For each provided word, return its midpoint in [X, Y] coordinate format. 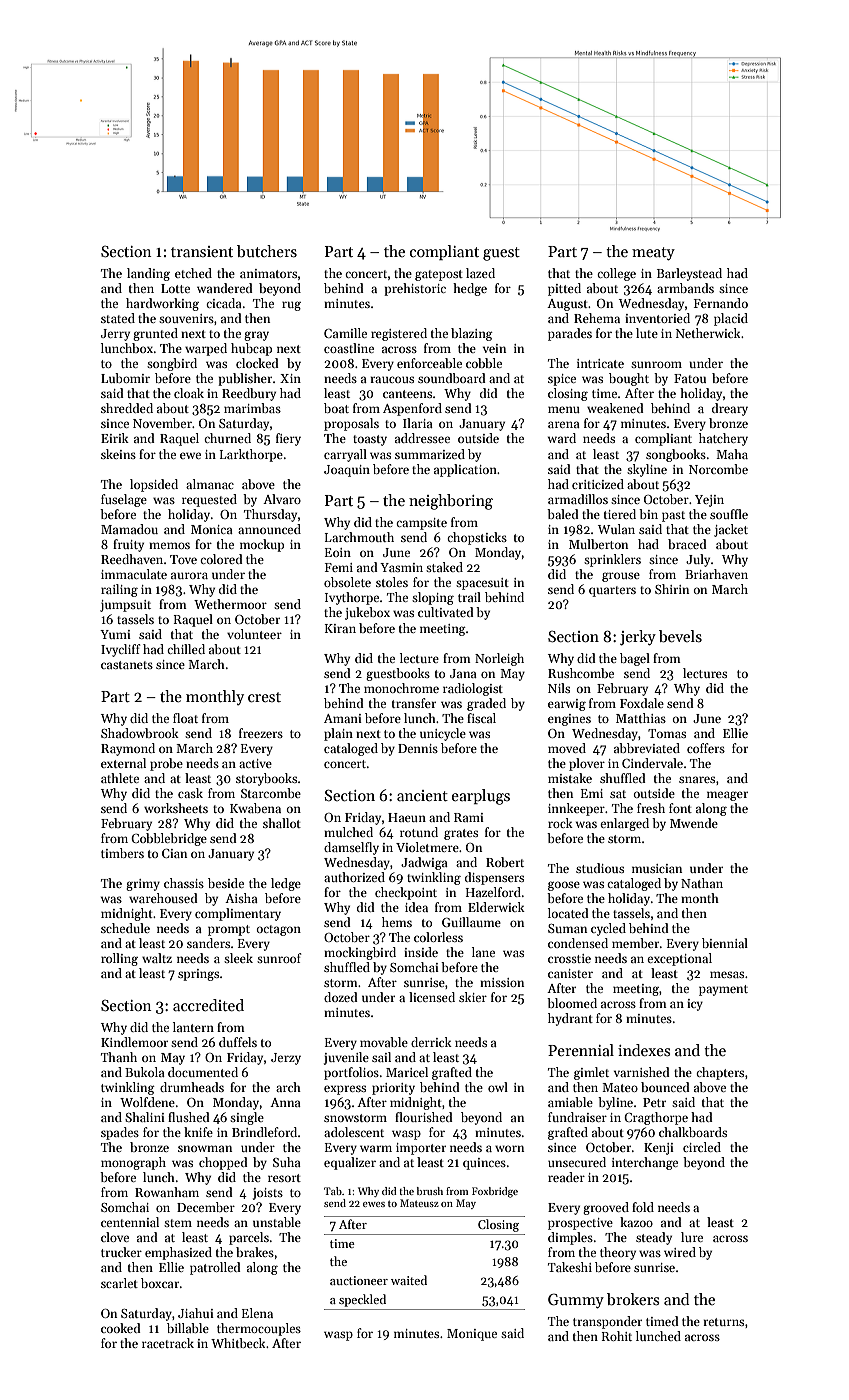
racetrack [168, 1343]
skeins [118, 454]
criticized [598, 484]
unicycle [443, 734]
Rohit [617, 1336]
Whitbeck [238, 1343]
